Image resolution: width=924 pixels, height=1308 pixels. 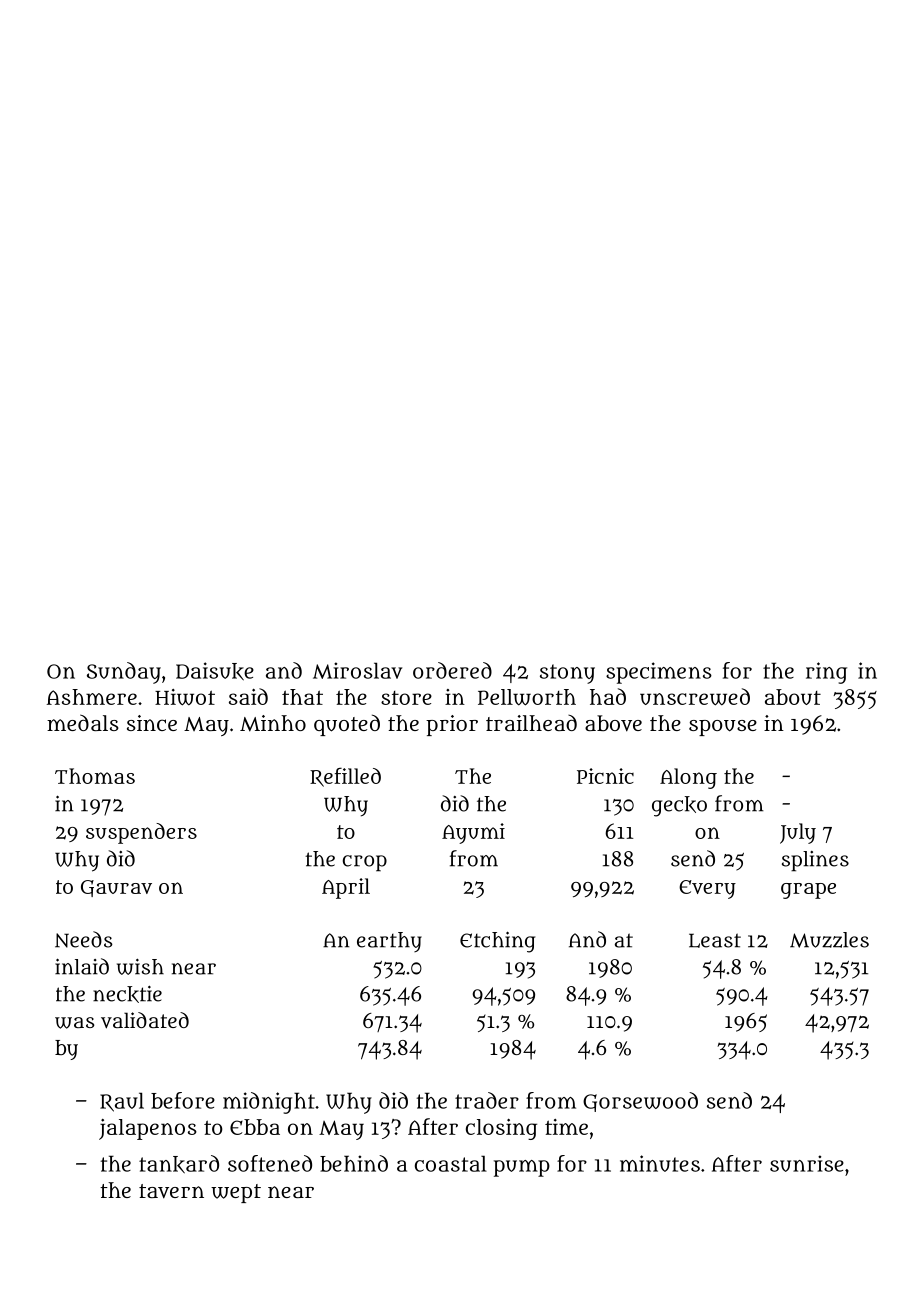 What do you see at coordinates (124, 673) in the screenshot?
I see `Sunday` at bounding box center [124, 673].
